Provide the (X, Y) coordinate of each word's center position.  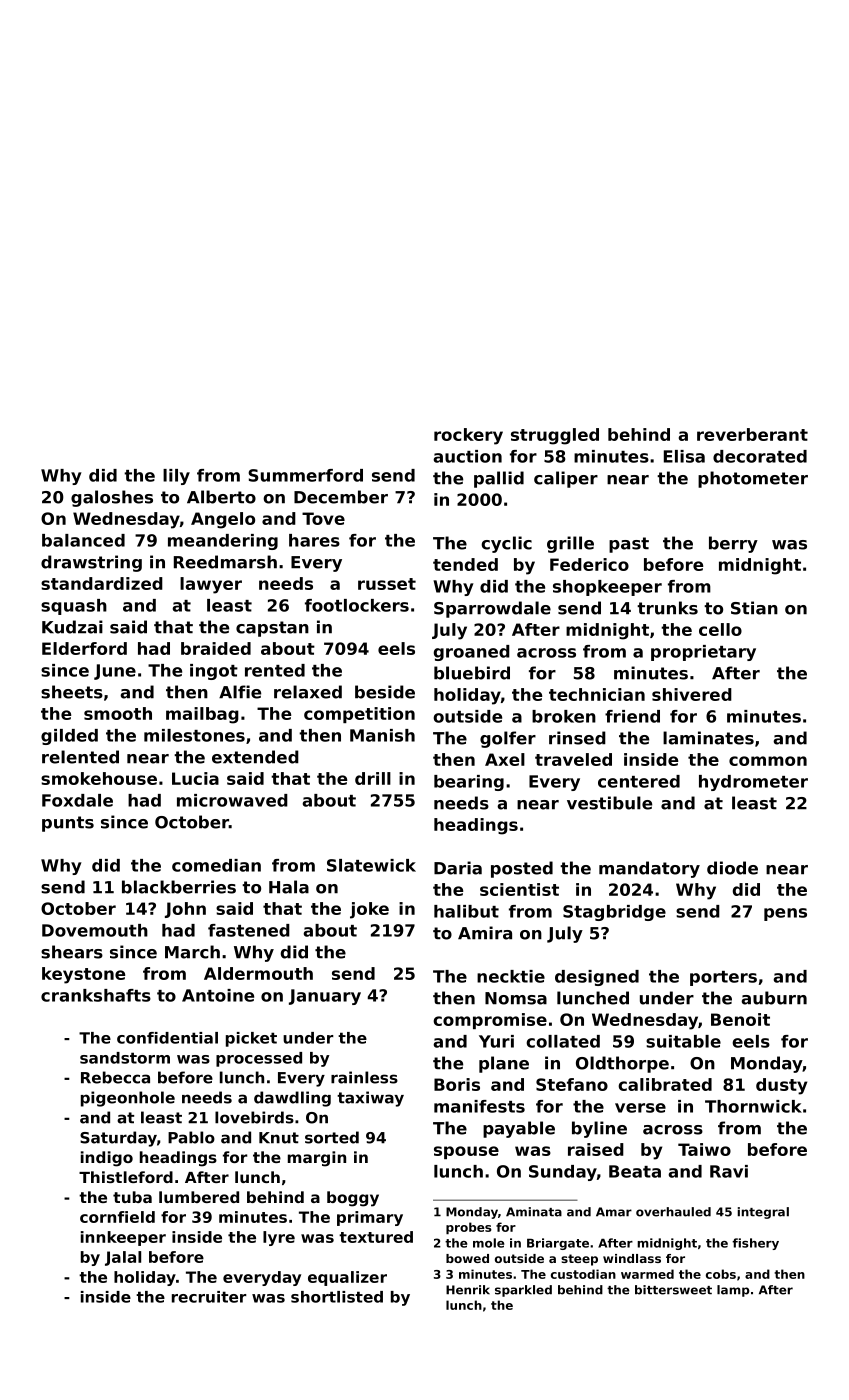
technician (597, 694)
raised (596, 1149)
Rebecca (115, 1077)
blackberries (179, 887)
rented (275, 670)
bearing (469, 783)
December (341, 497)
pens (785, 914)
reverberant (752, 434)
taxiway (370, 1099)
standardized (102, 583)
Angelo (223, 520)
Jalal (123, 1258)
